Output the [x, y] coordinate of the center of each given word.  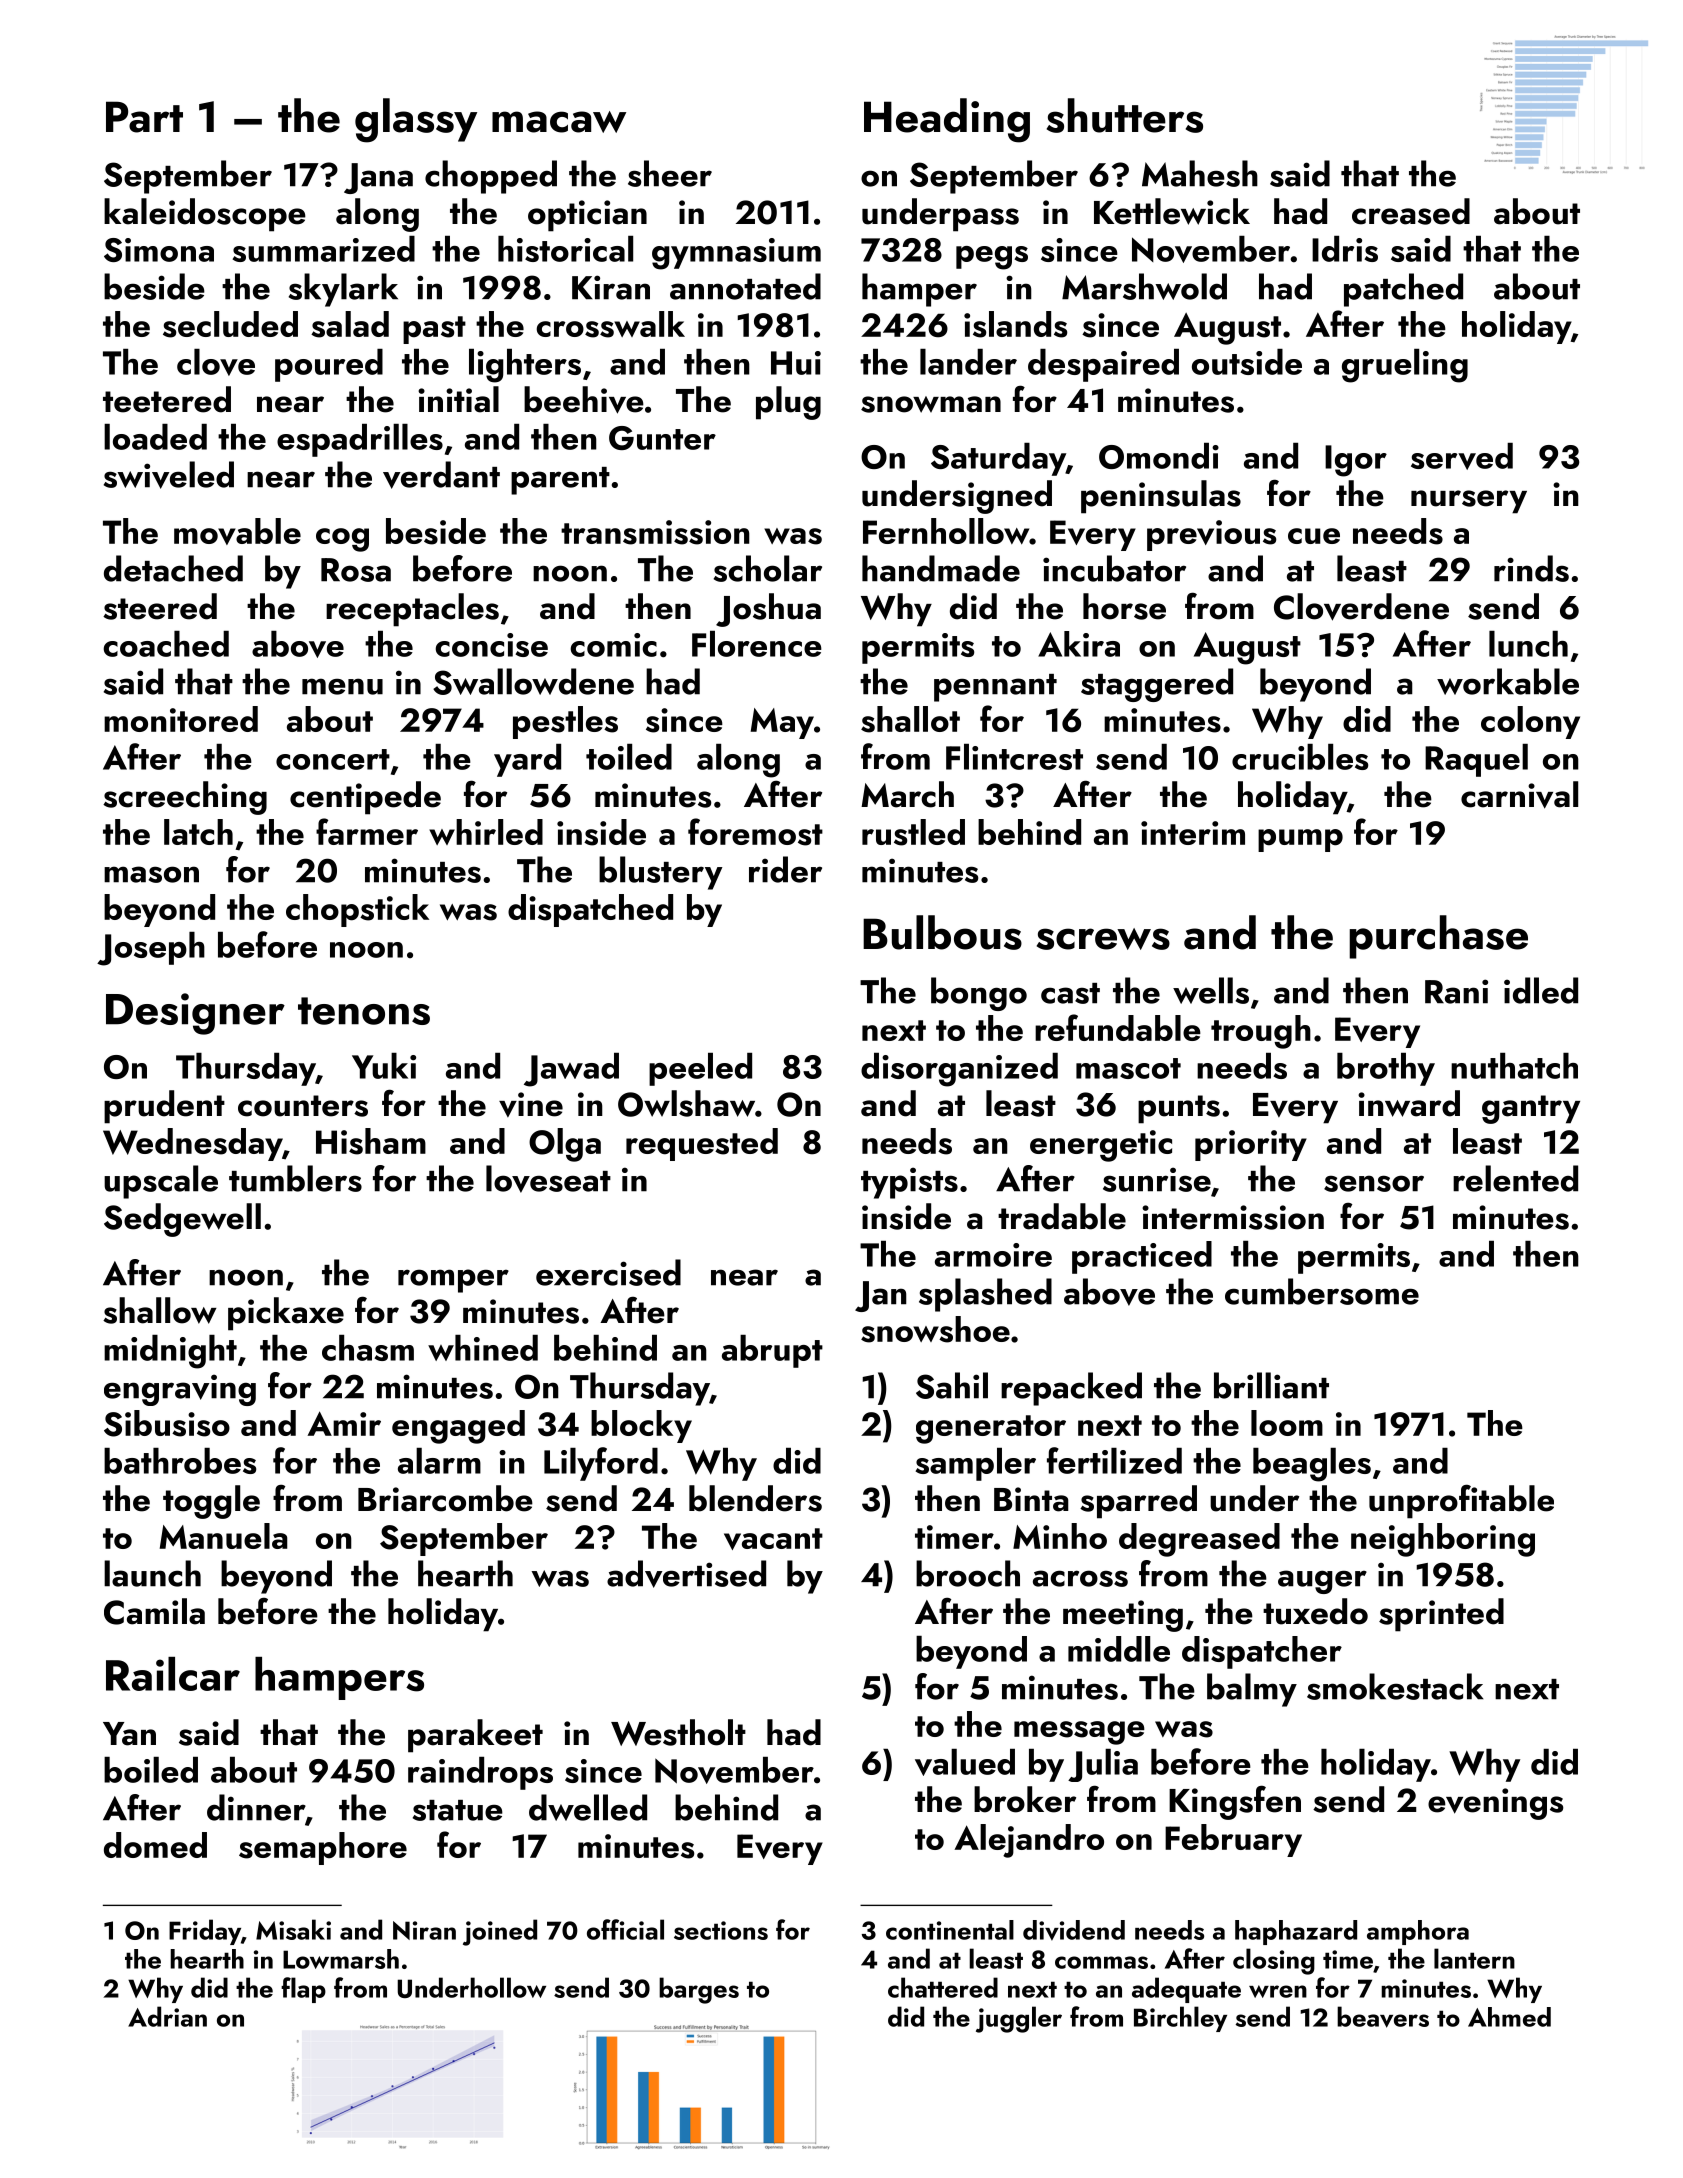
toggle [211, 1502]
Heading [947, 120]
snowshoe [935, 1329]
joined [500, 1932]
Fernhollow [946, 531]
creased [1411, 211]
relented [1515, 1178]
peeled [700, 1069]
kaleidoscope [205, 215]
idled [1541, 990]
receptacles [412, 610]
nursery [1469, 502]
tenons [364, 1011]
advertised [686, 1574]
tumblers [295, 1178]
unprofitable [1461, 1501]
